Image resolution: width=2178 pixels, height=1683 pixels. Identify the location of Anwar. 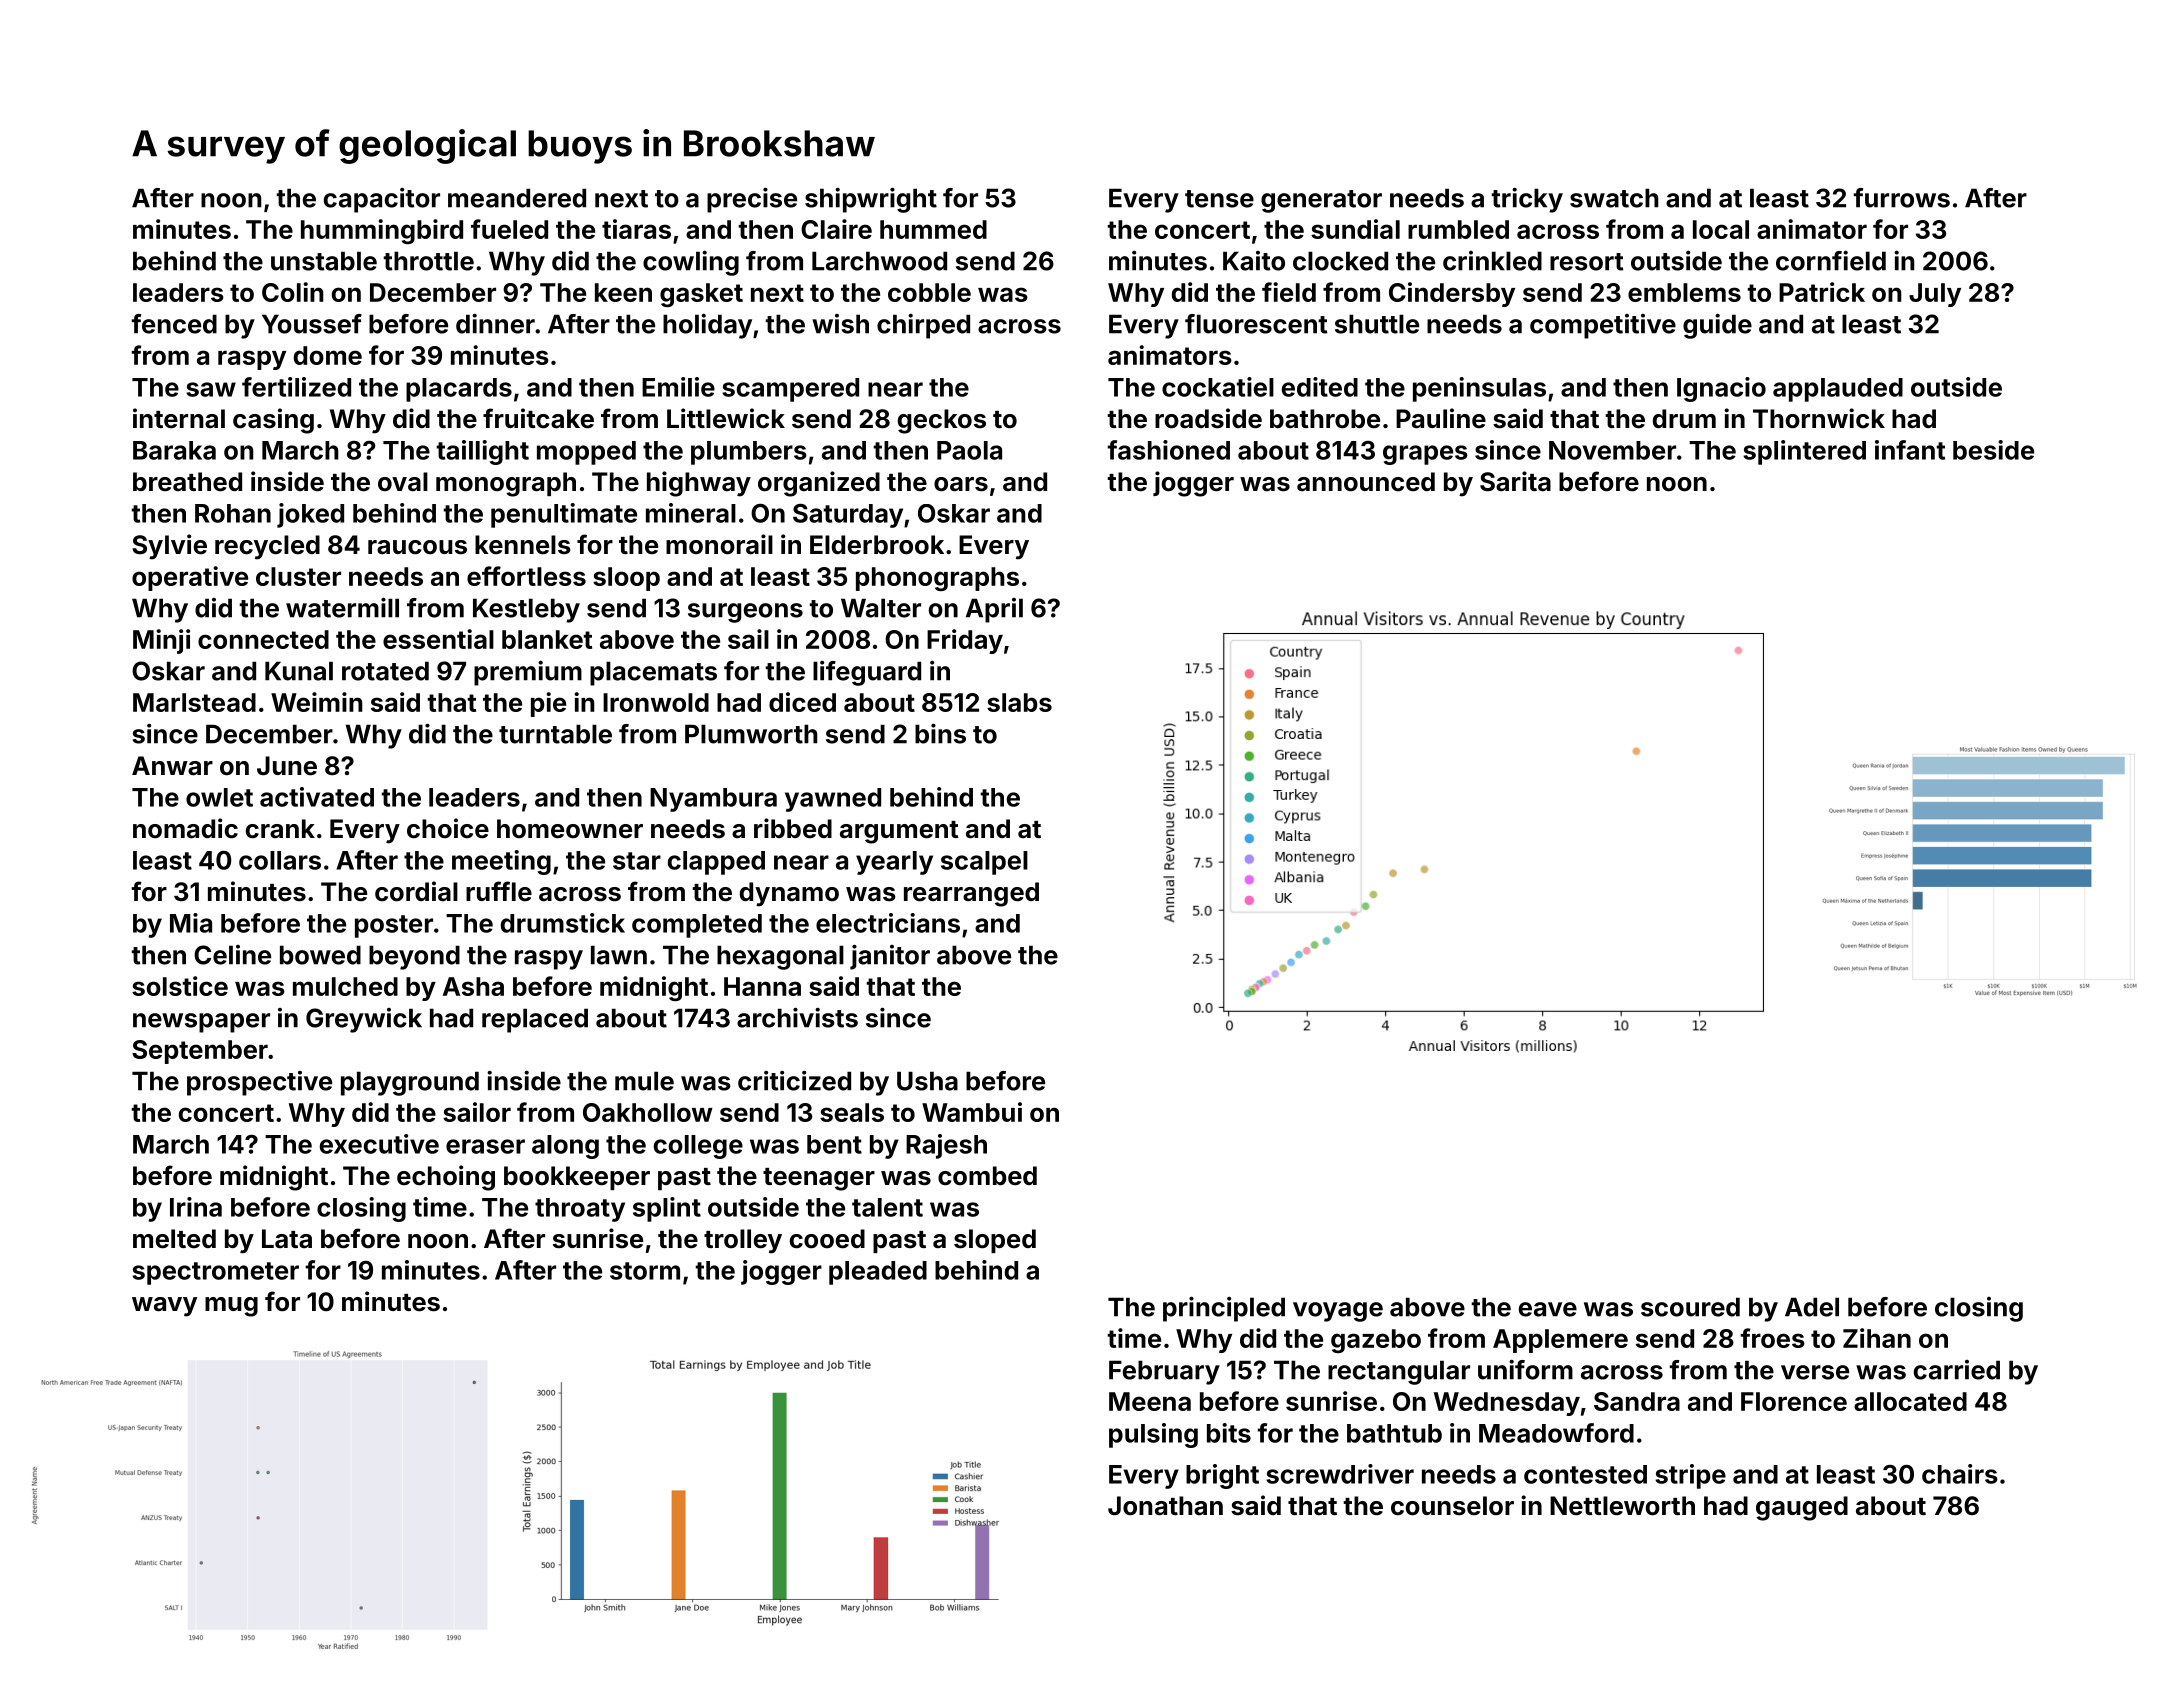
(172, 766).
